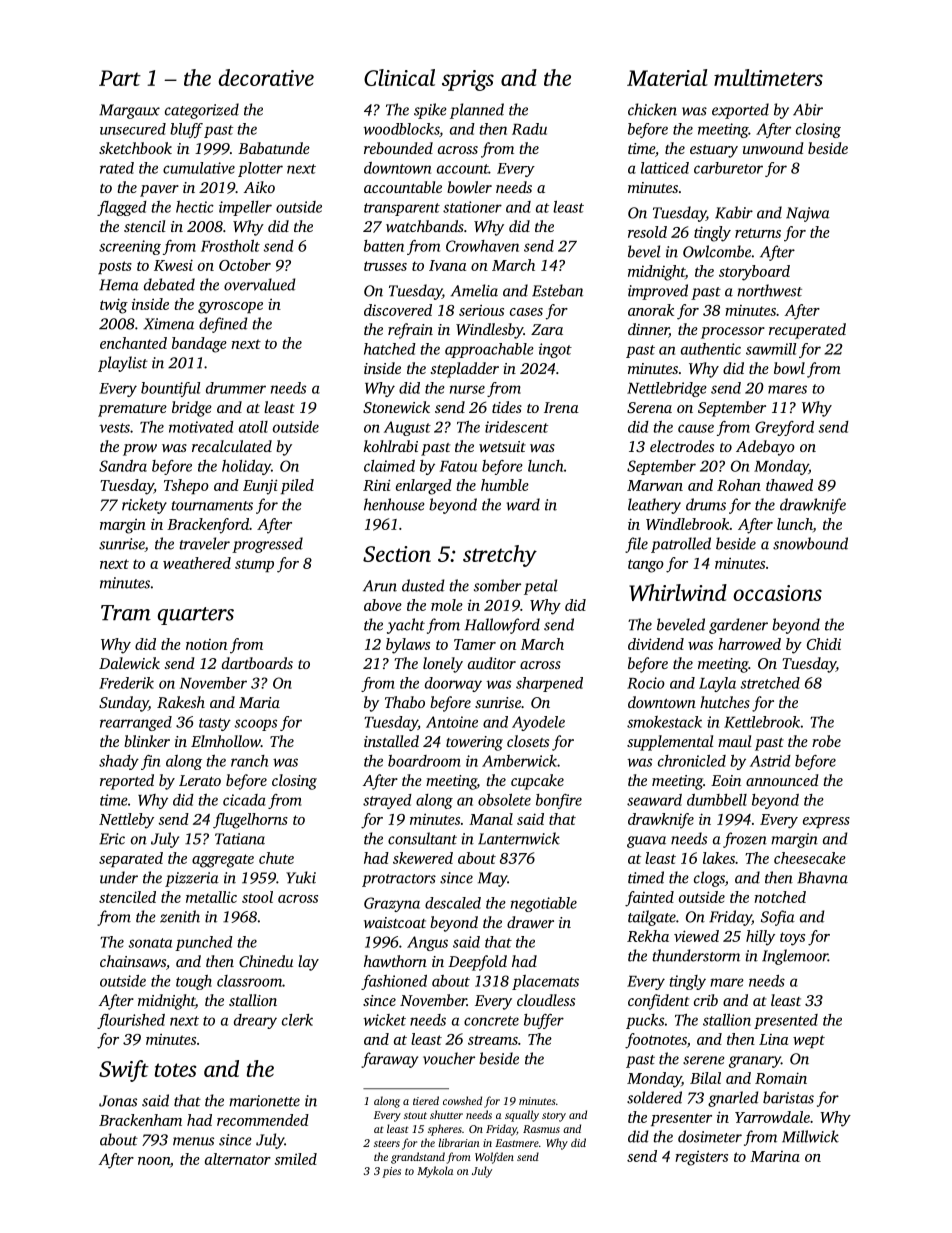 The image size is (952, 1233). What do you see at coordinates (387, 801) in the screenshot?
I see `strayed` at bounding box center [387, 801].
